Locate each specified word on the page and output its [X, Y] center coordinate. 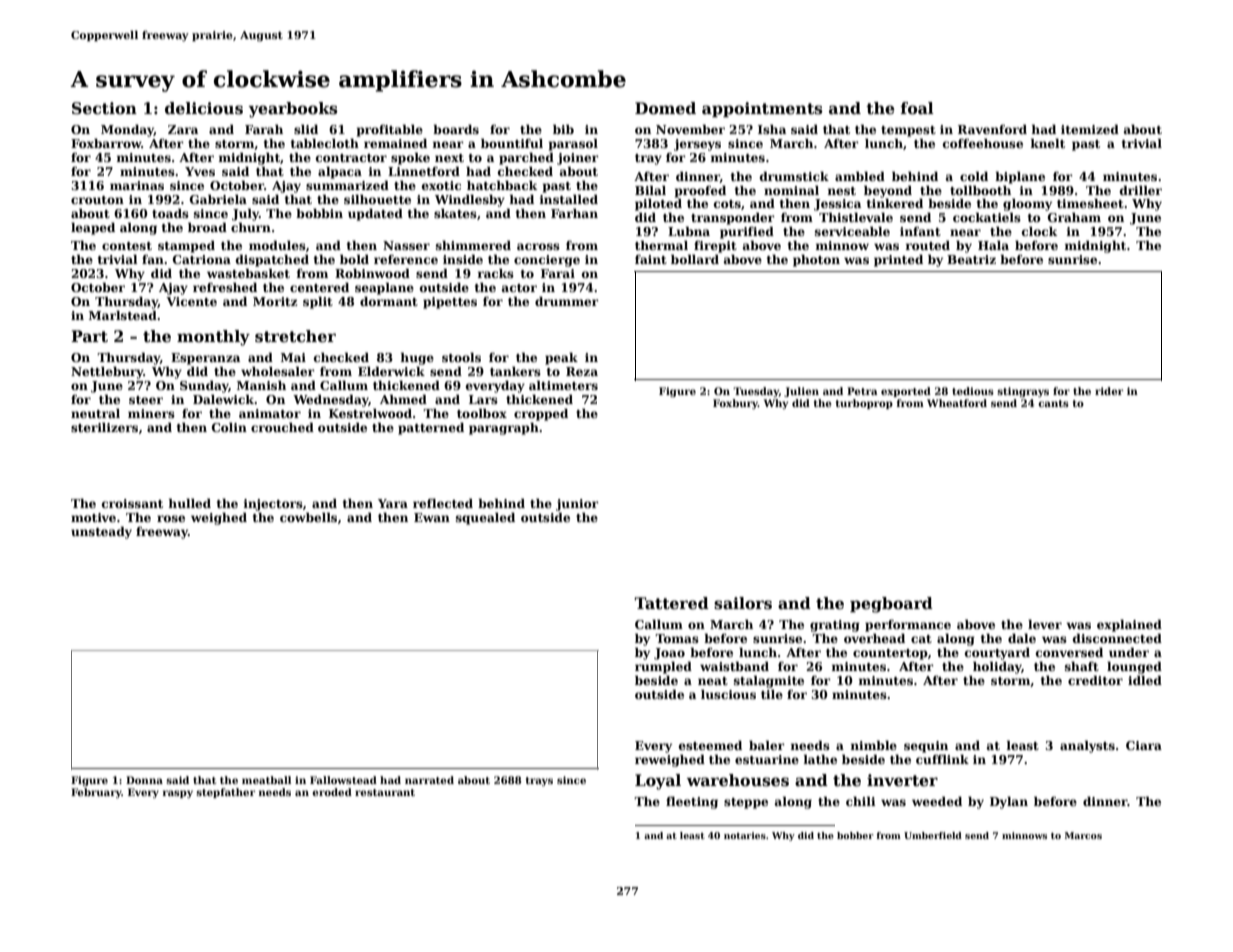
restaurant [385, 792]
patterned [431, 428]
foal [917, 108]
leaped [93, 228]
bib [563, 129]
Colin [229, 427]
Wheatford [957, 403]
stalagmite [769, 681]
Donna [144, 780]
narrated [429, 780]
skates [455, 213]
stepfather [225, 793]
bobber [855, 835]
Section [104, 108]
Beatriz [971, 259]
